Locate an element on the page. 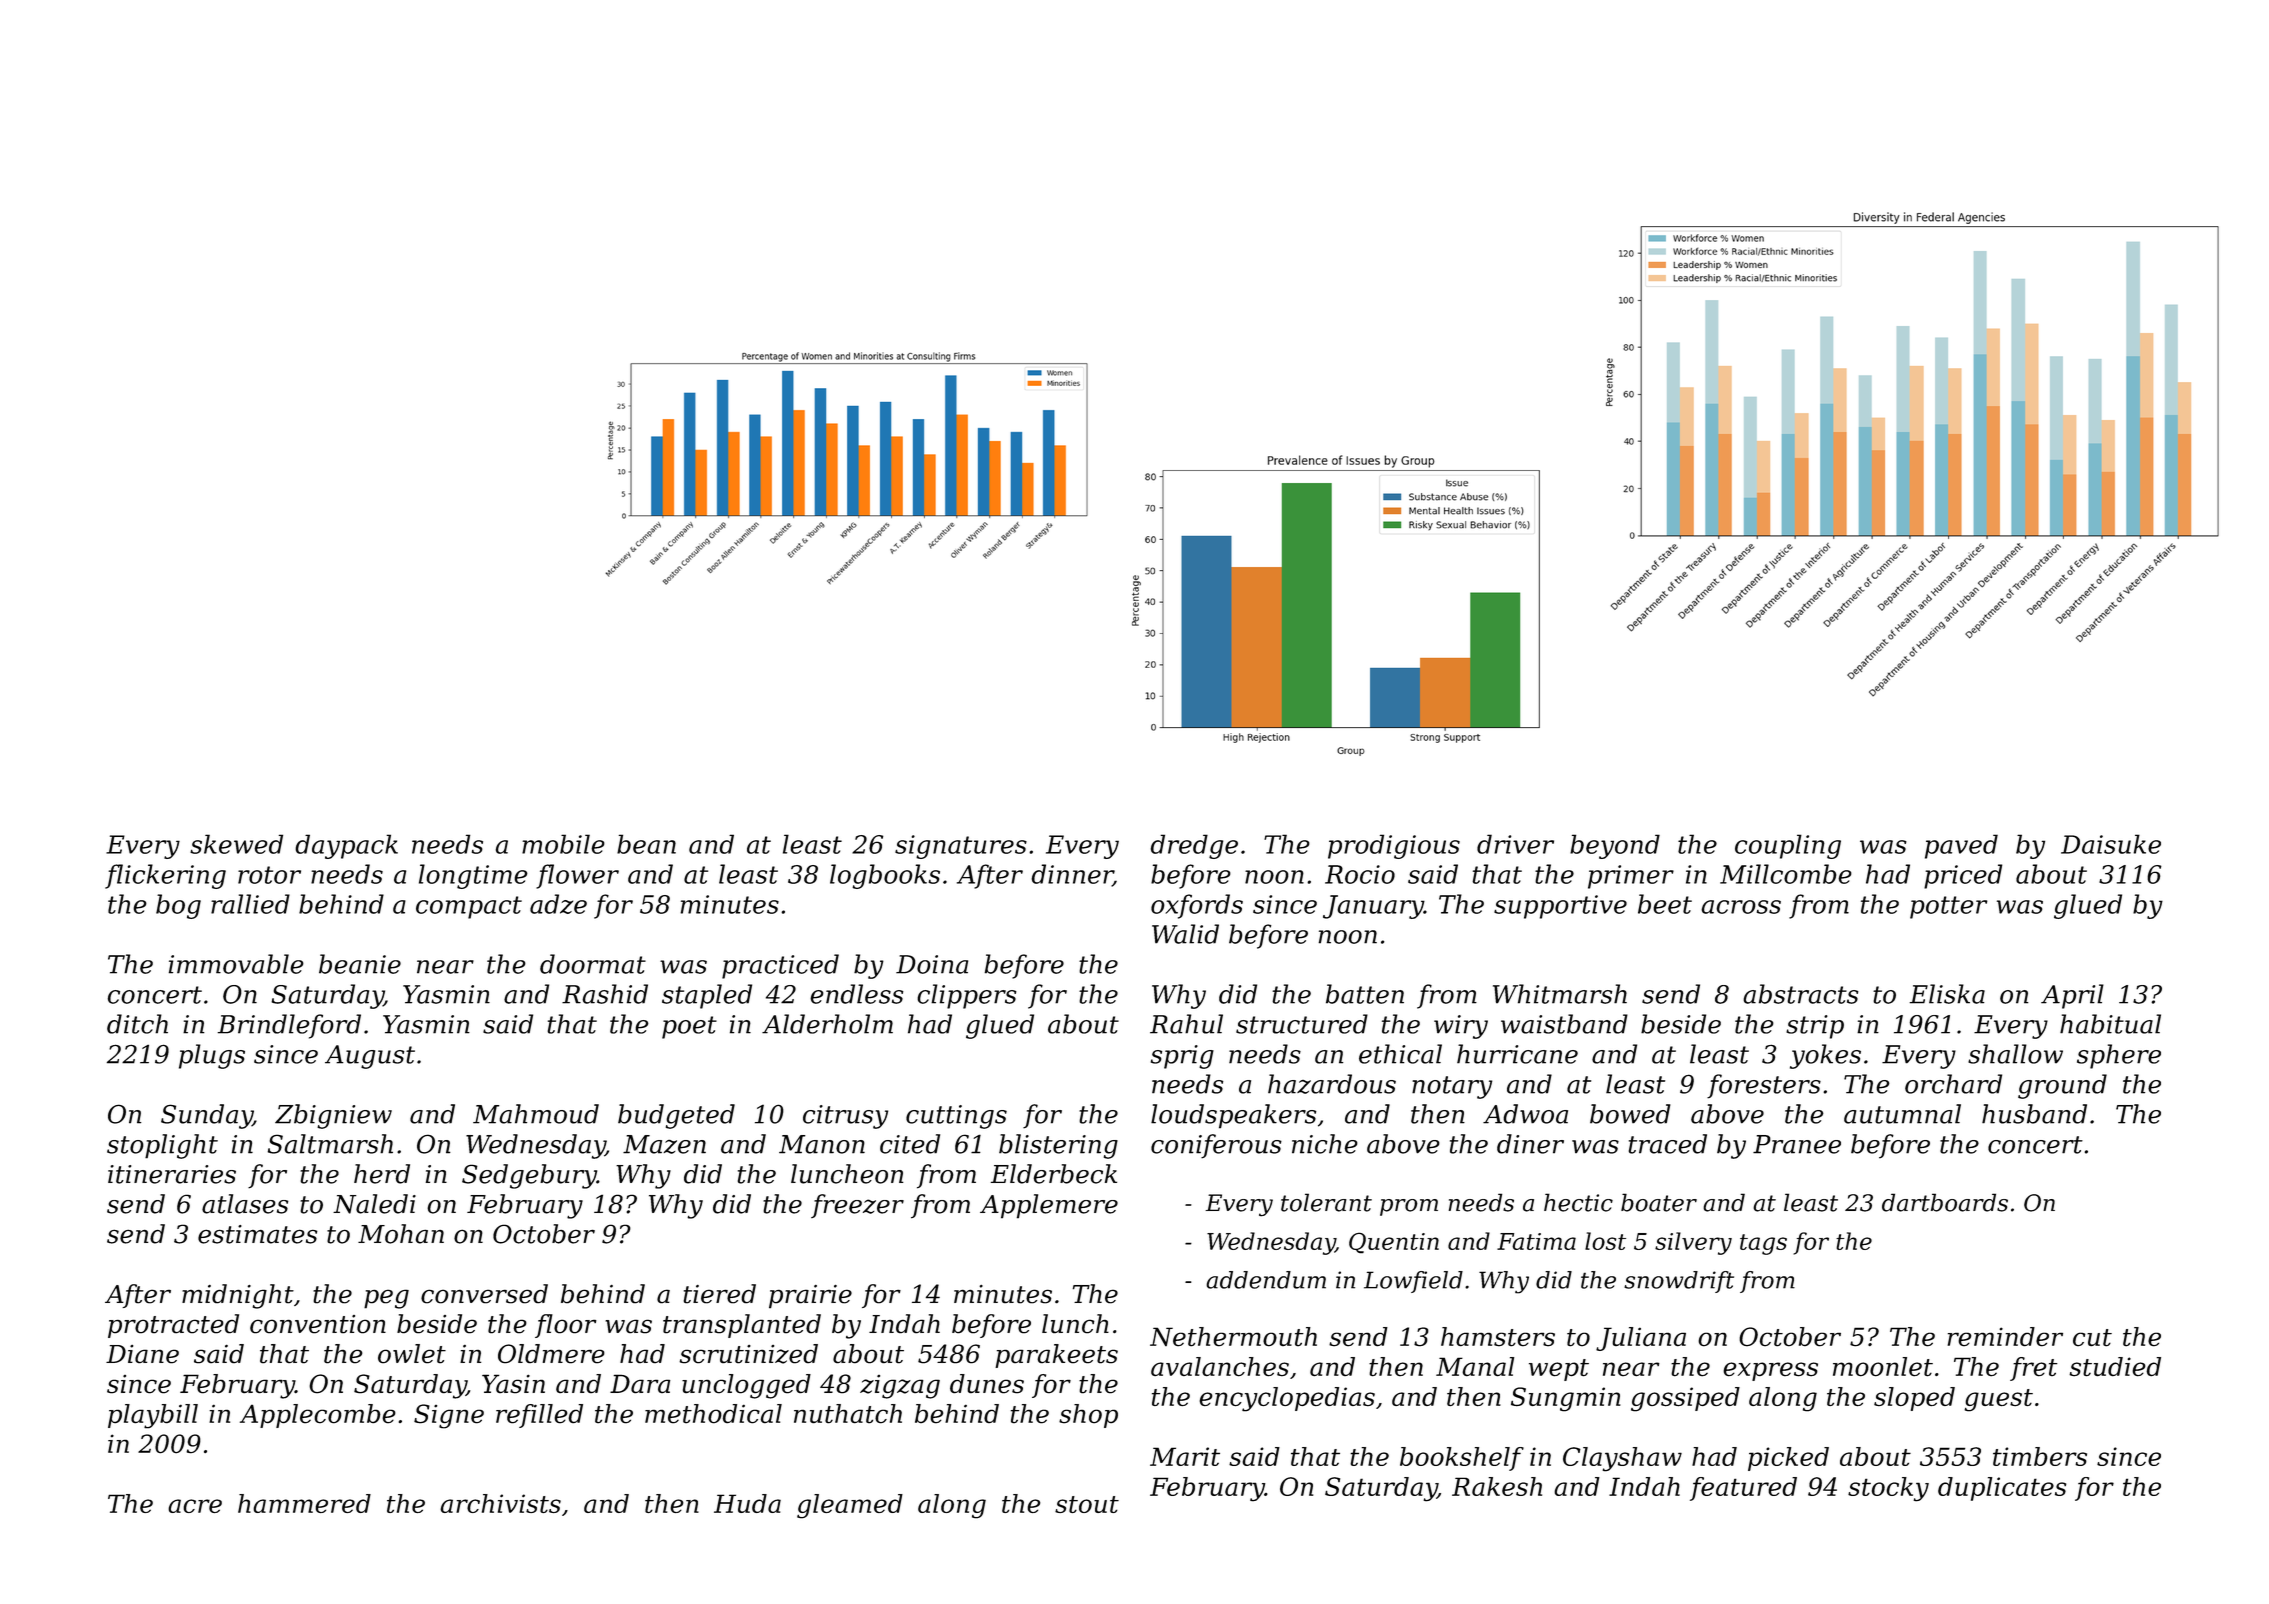 The height and width of the image is (1604, 2269). Pranee is located at coordinates (1797, 1144).
